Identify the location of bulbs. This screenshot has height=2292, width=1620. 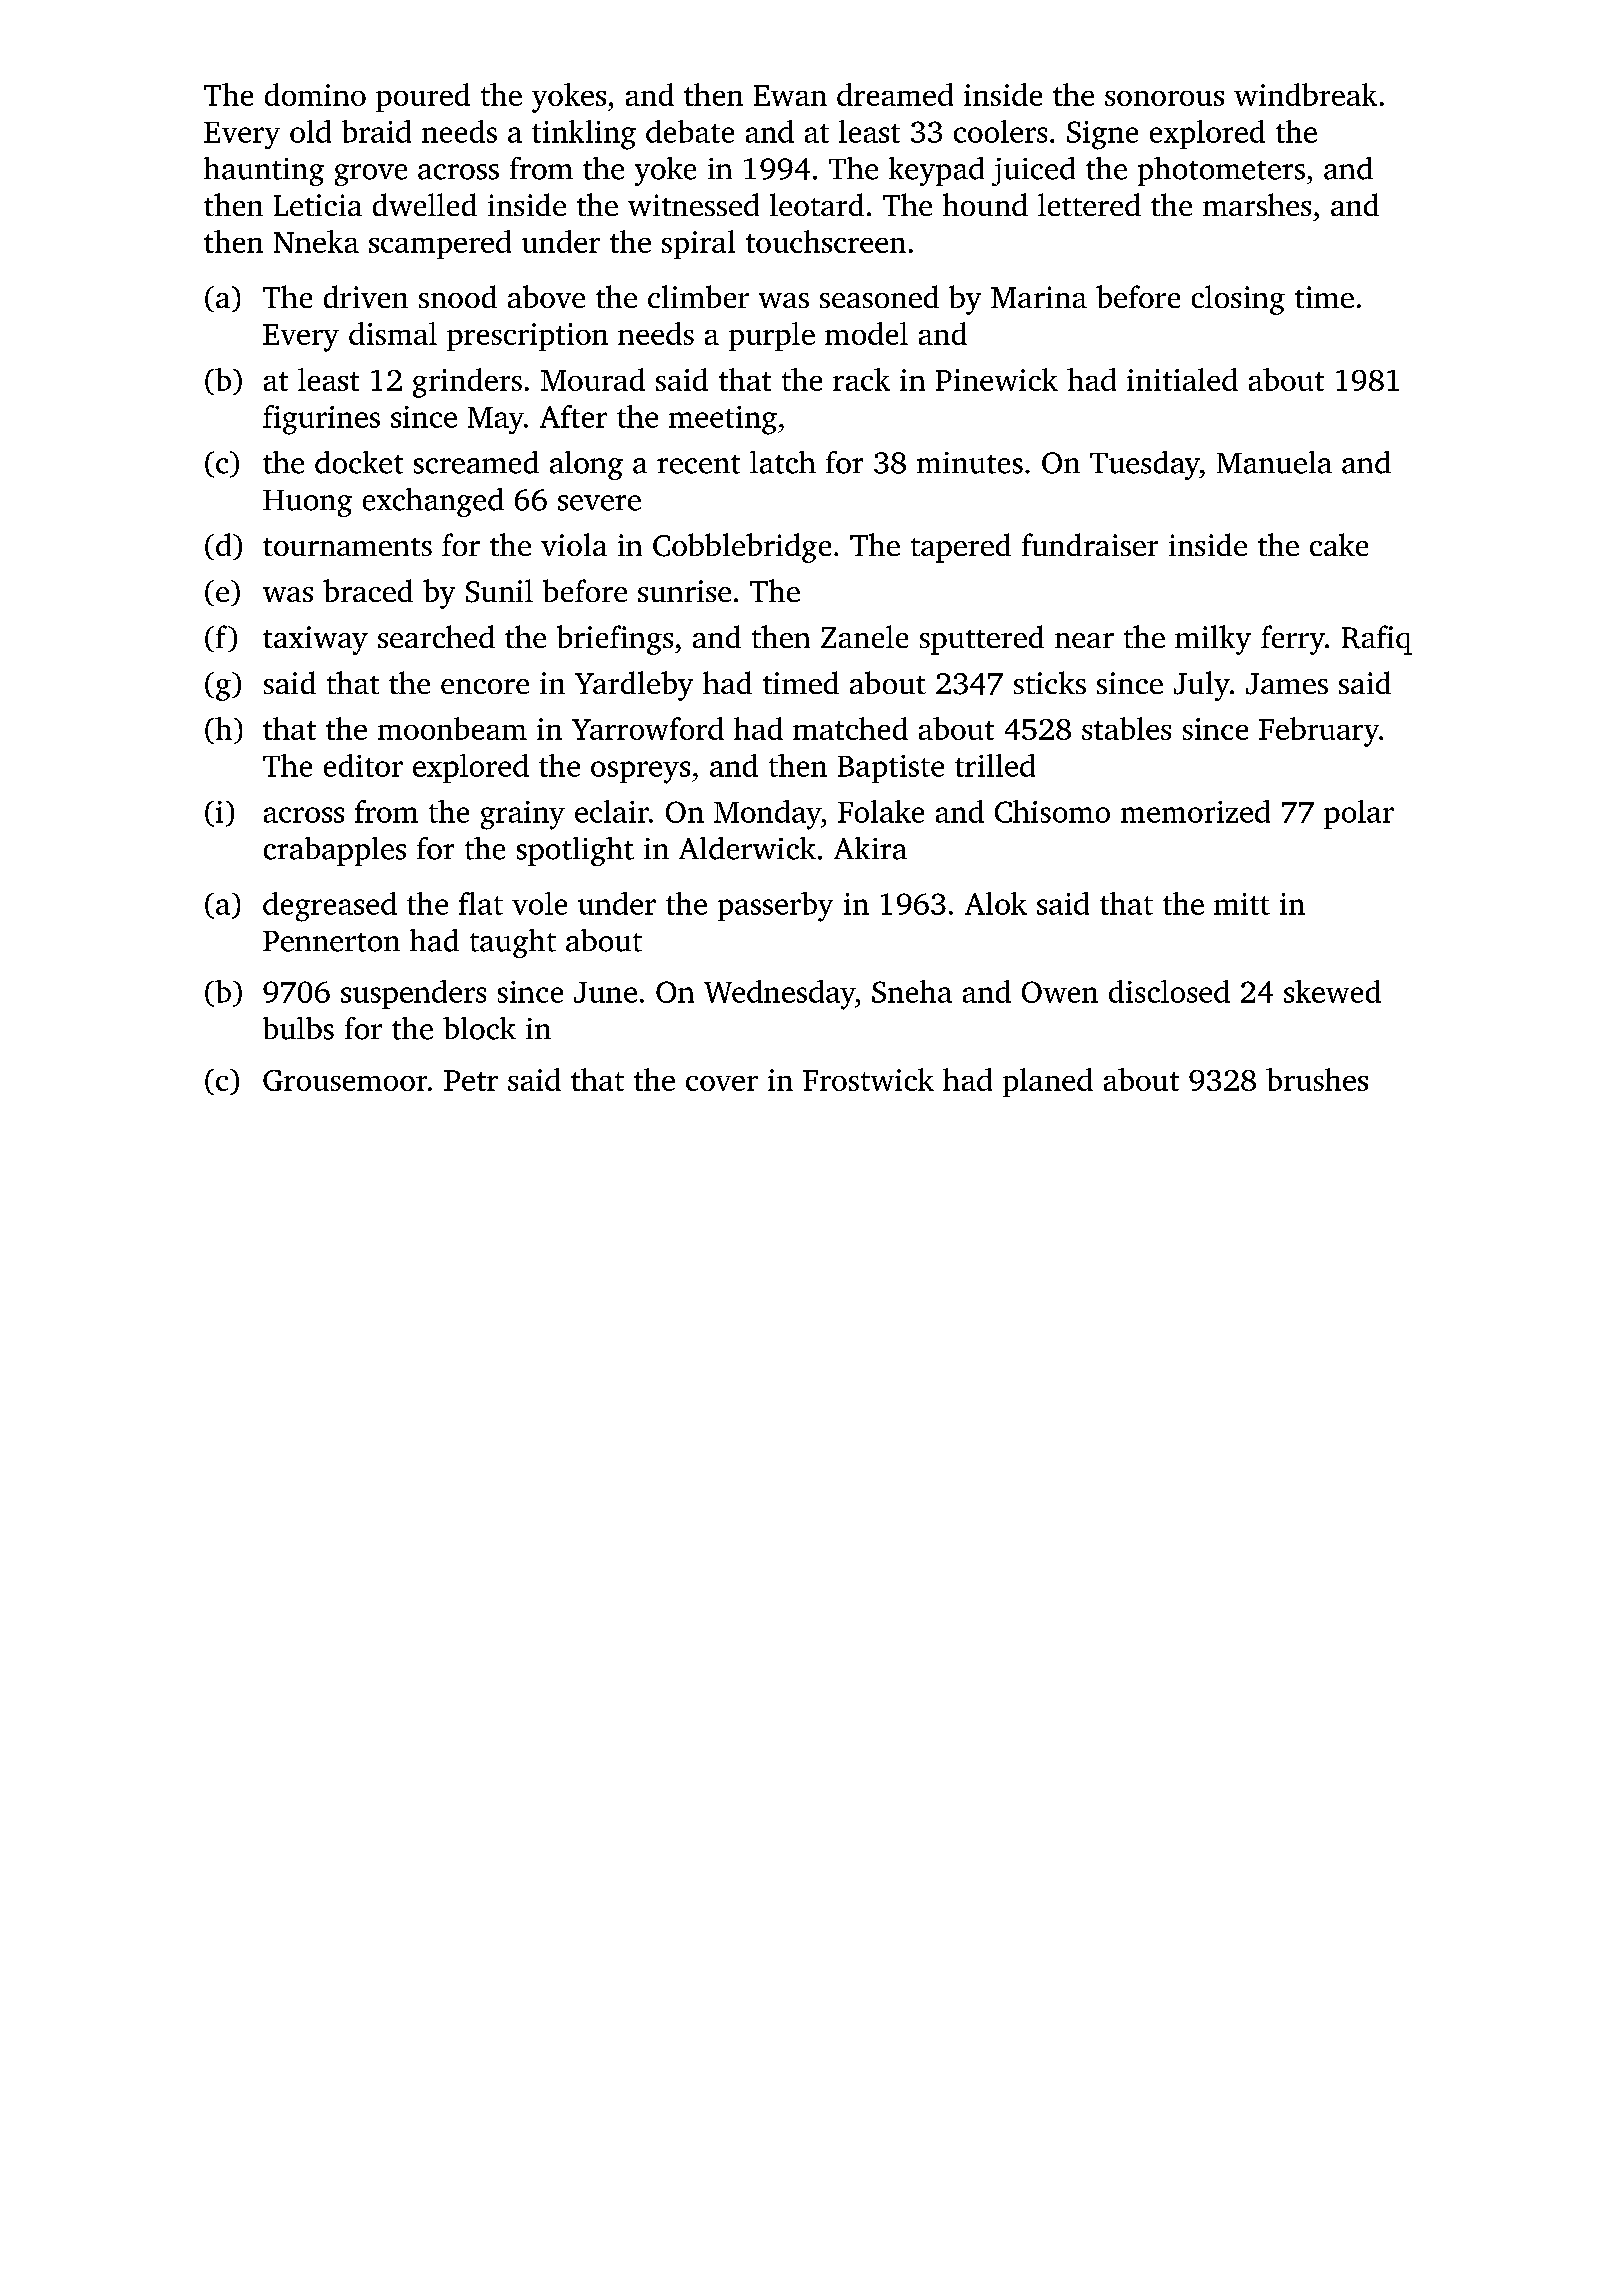
(298, 1028).
